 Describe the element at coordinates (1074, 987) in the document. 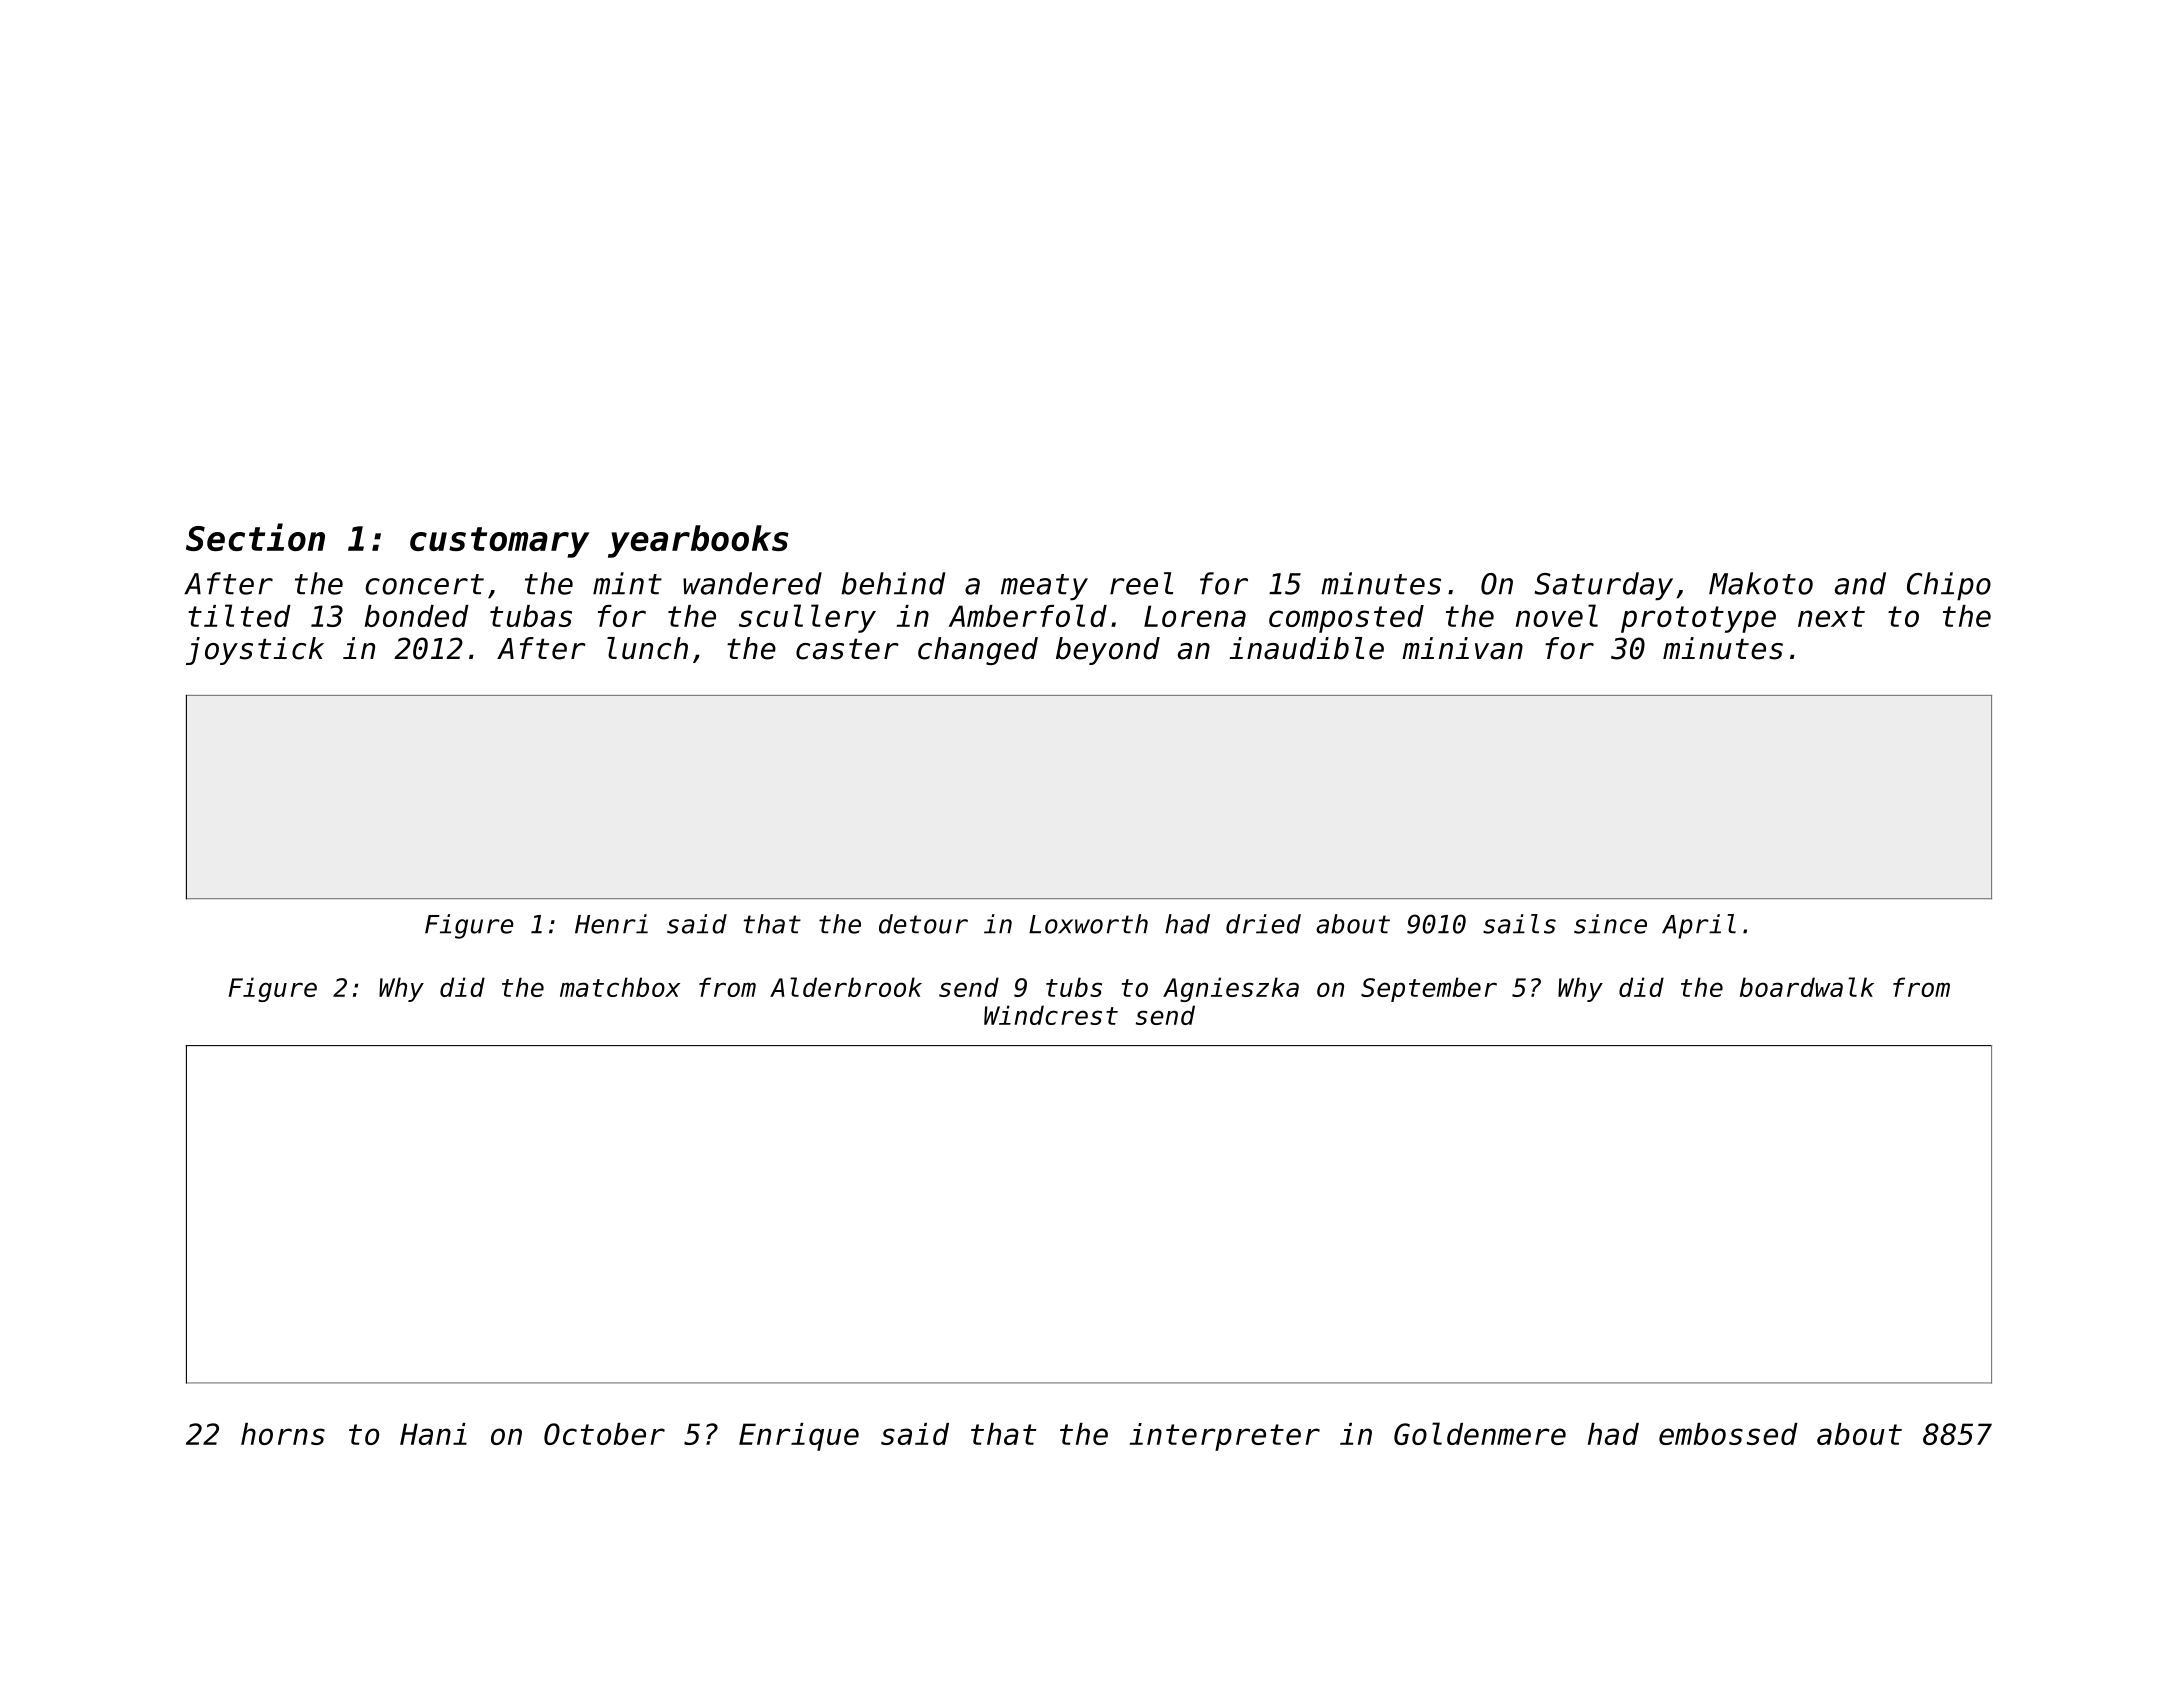

I see `tubs` at that location.
